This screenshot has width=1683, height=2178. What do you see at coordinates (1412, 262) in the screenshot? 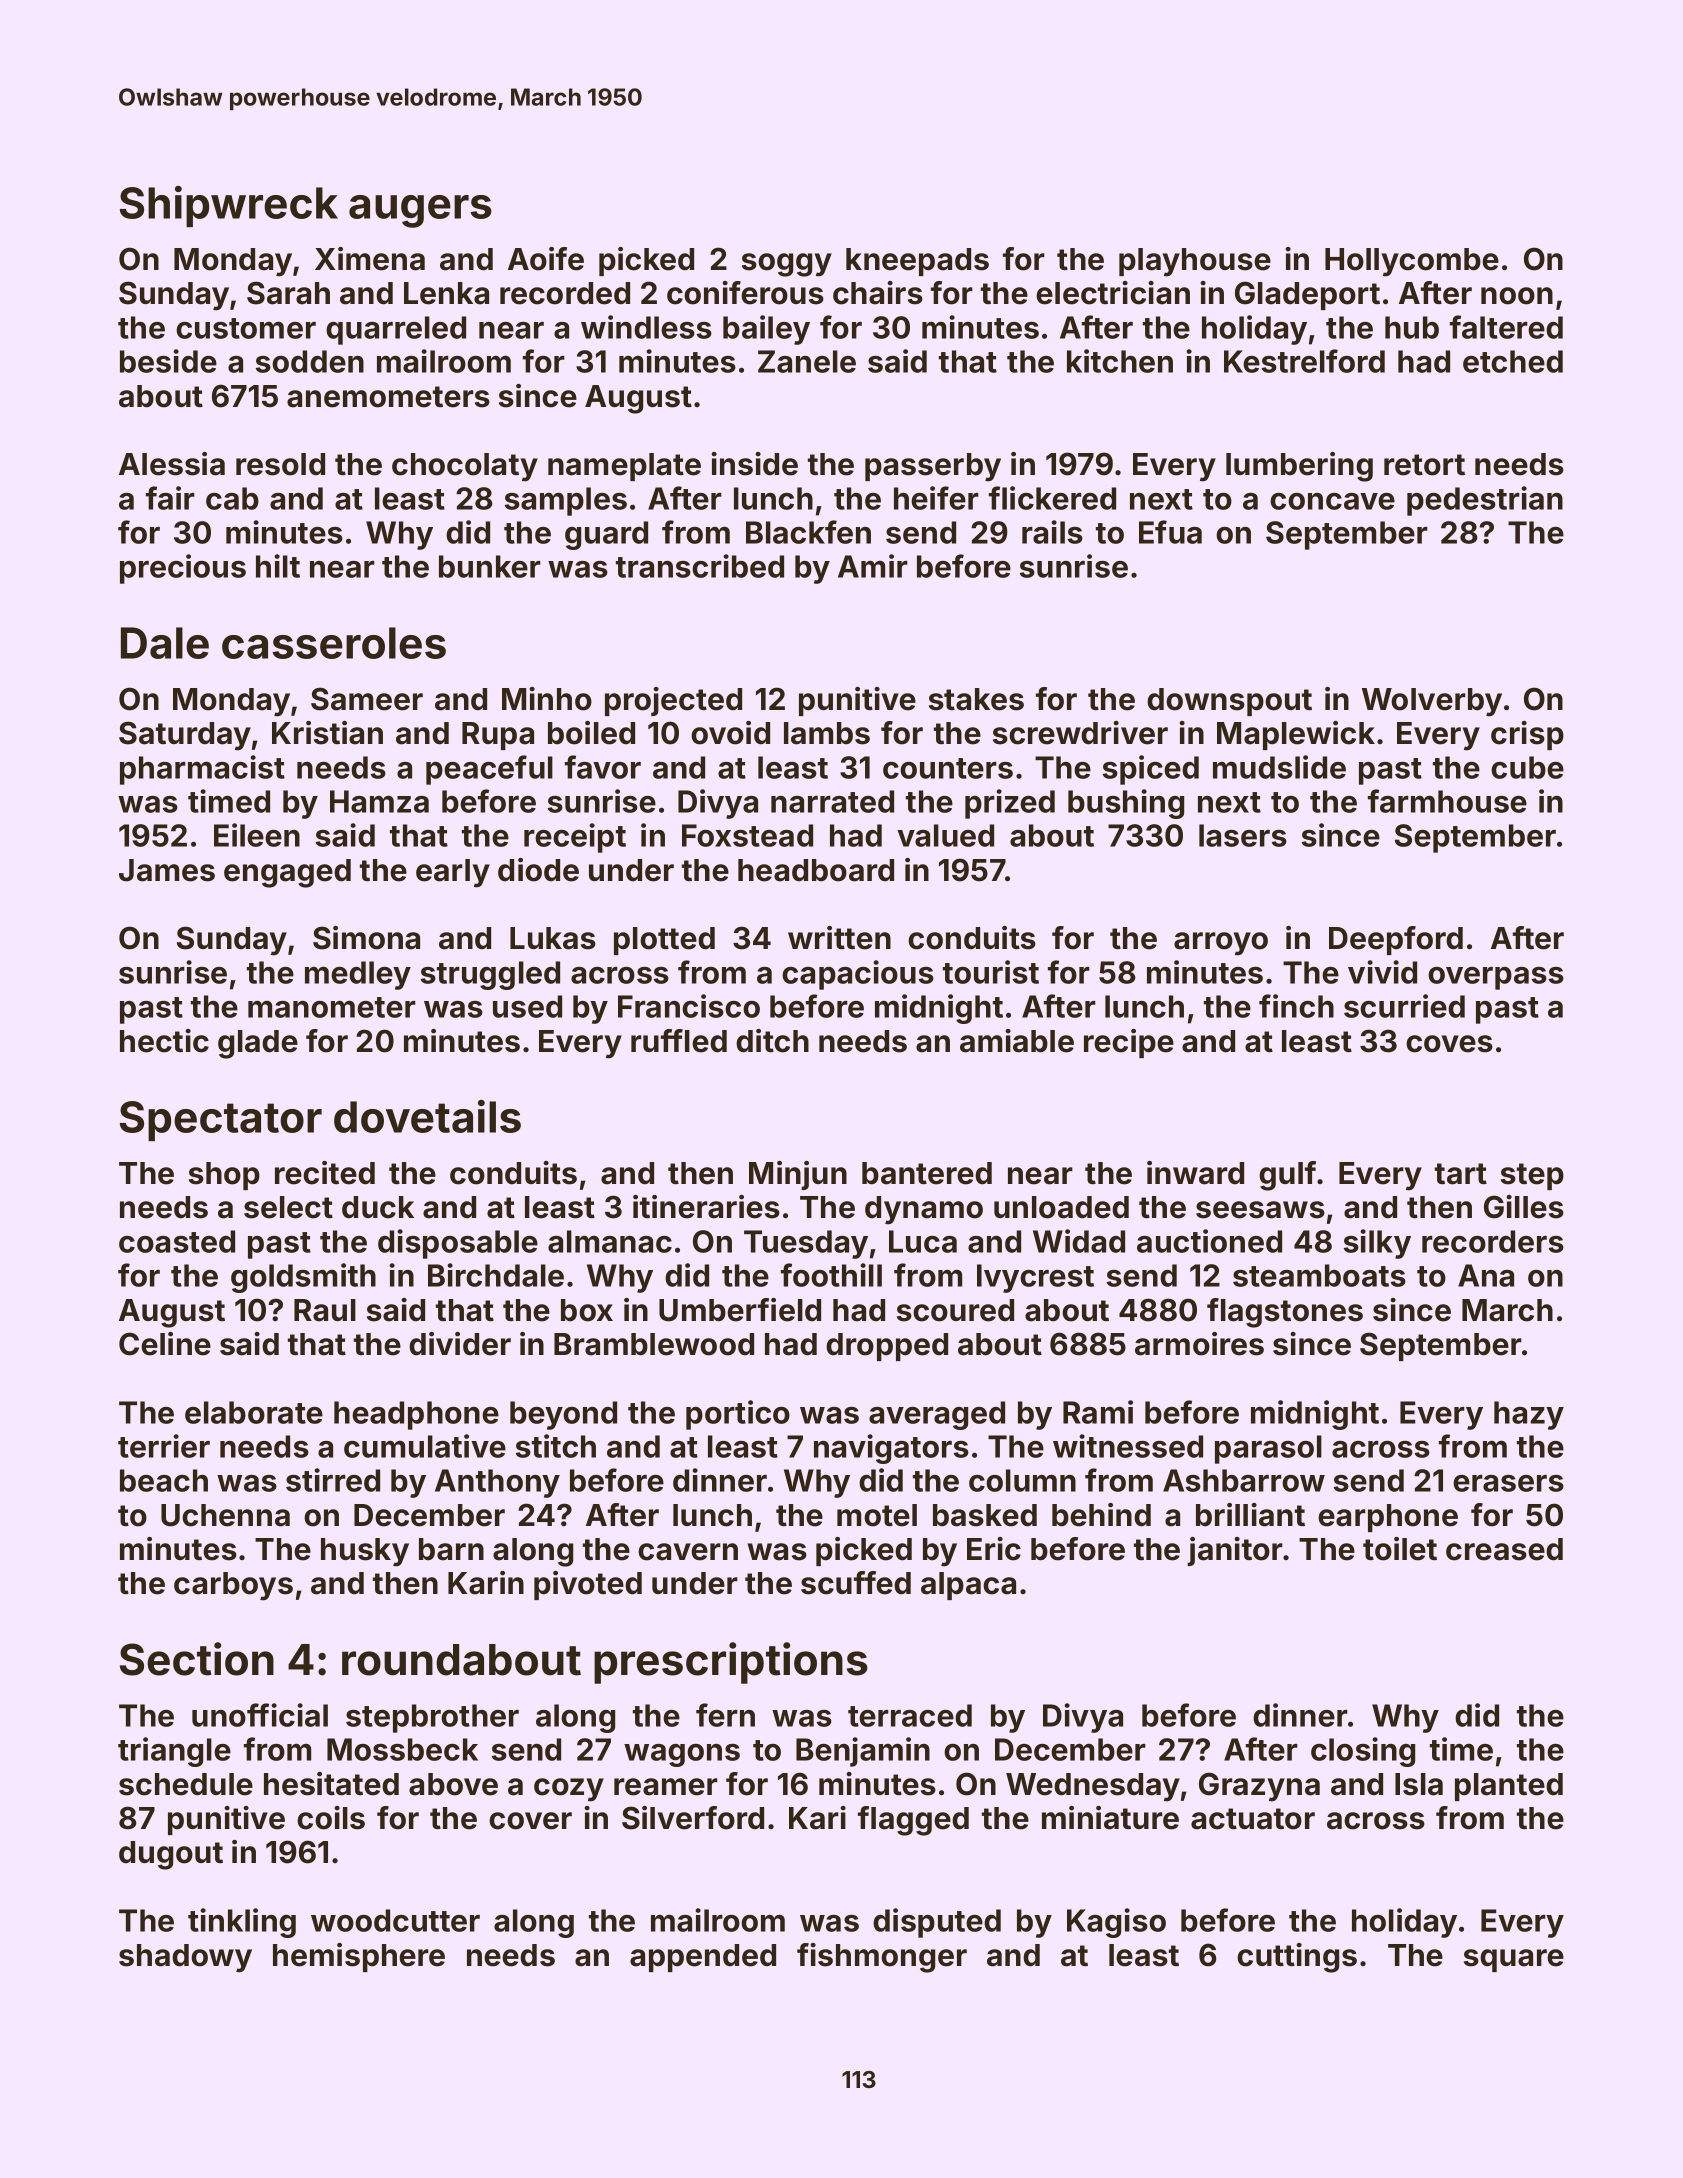
I see `Hollycombe` at bounding box center [1412, 262].
